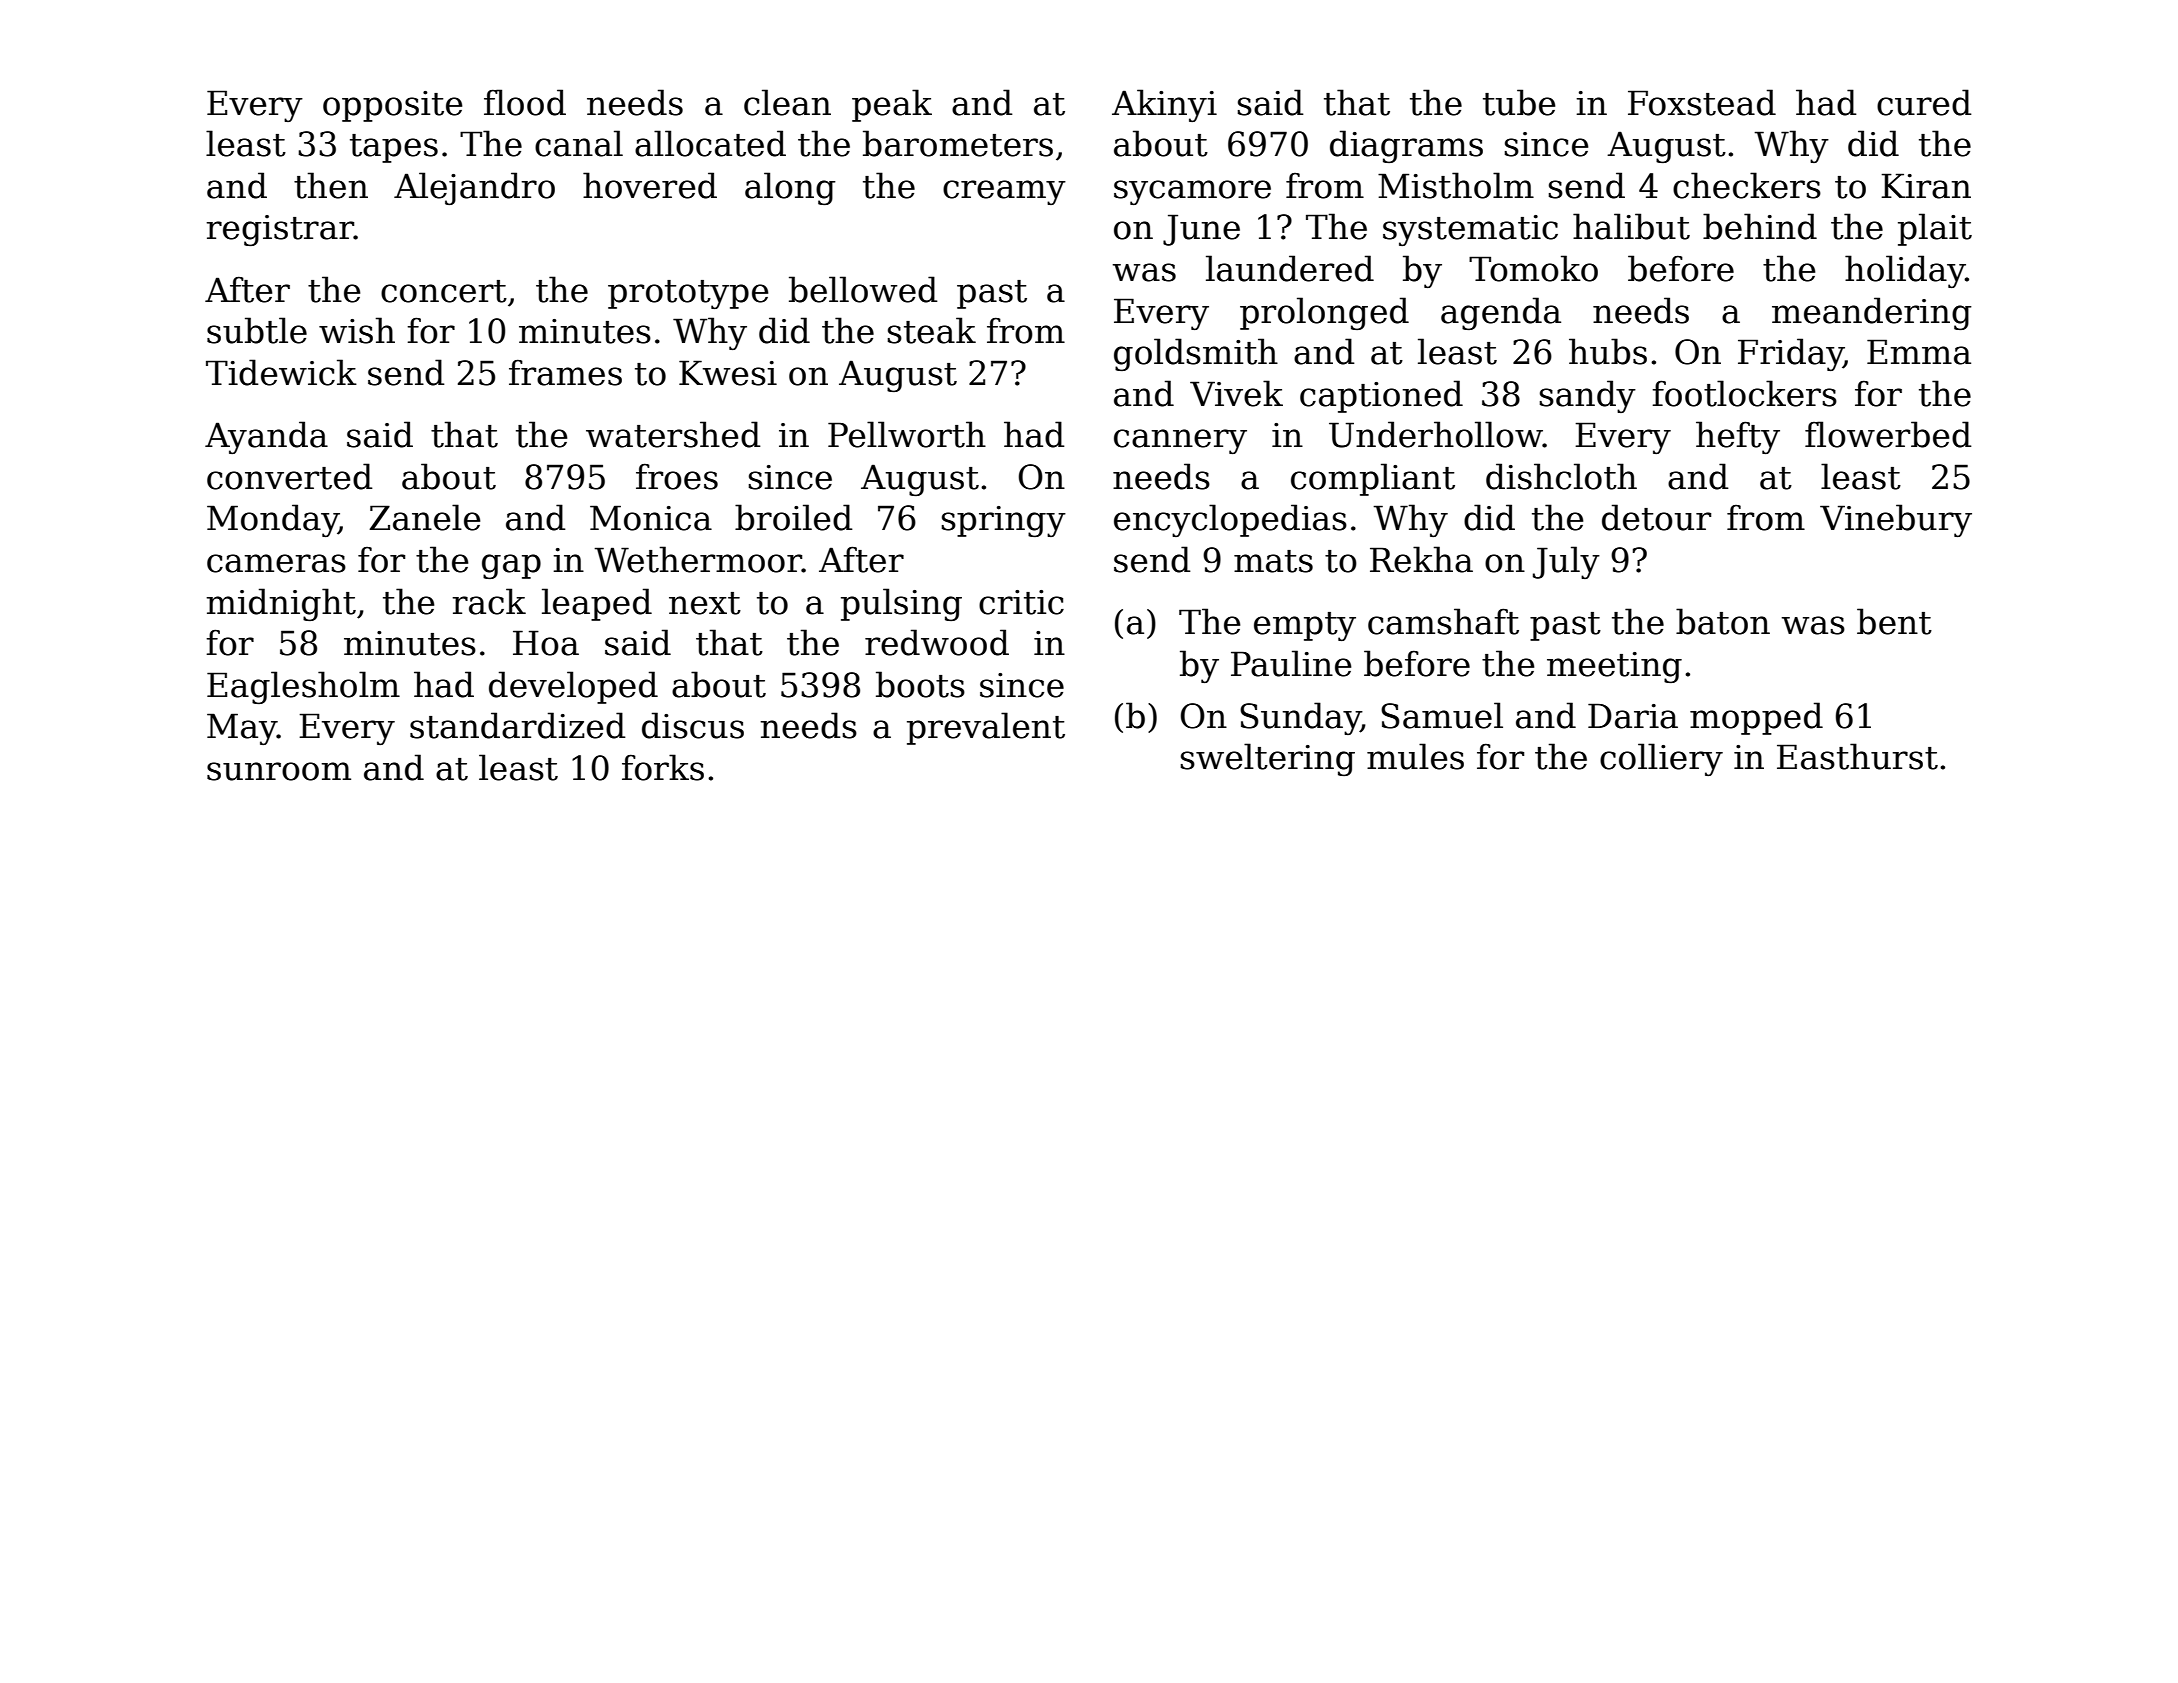  Describe the element at coordinates (331, 185) in the document. I see `then` at that location.
